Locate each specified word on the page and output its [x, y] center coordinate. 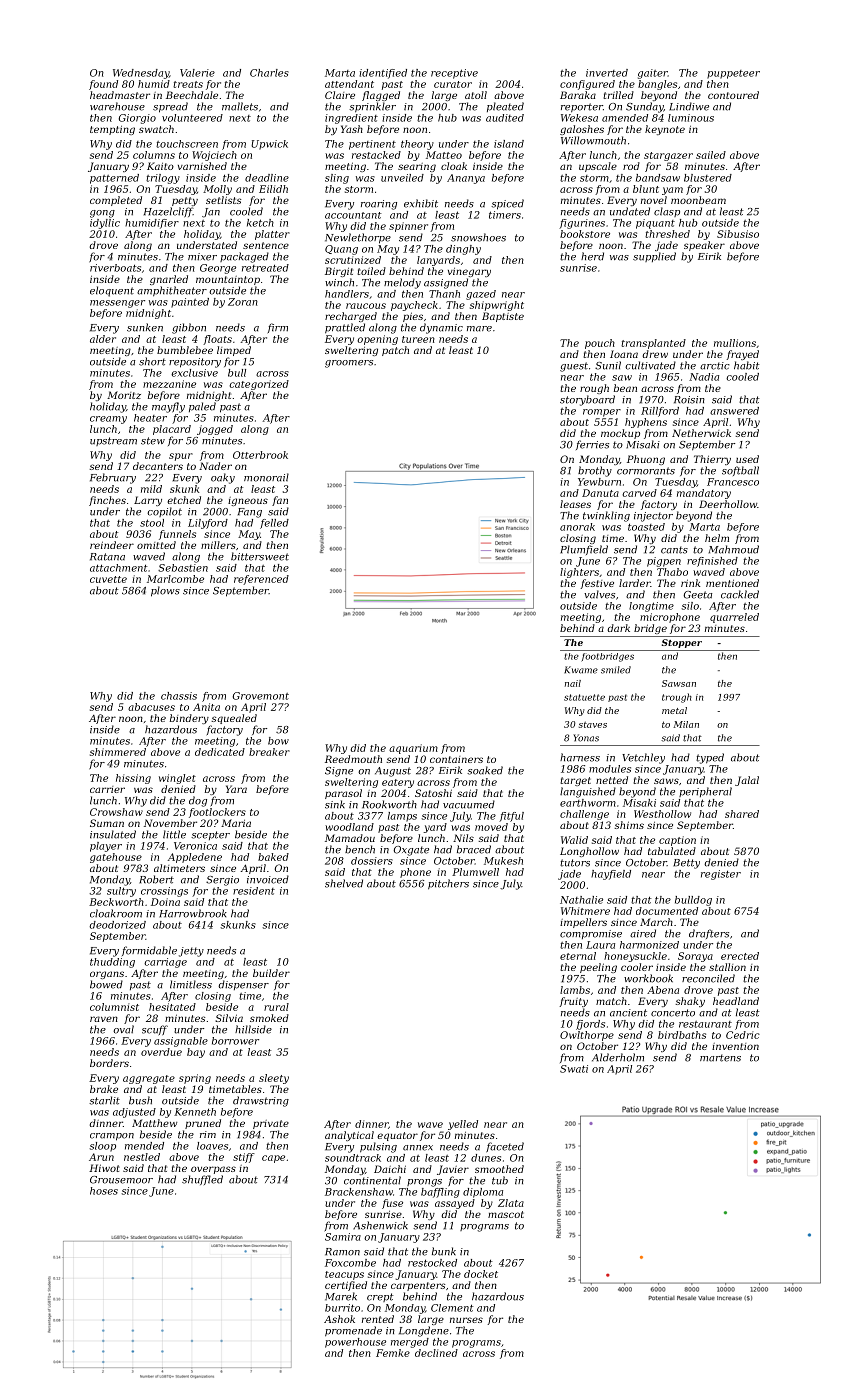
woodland [349, 827]
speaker [704, 246]
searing [417, 167]
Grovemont [260, 696]
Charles [269, 73]
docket [481, 1274]
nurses [466, 1320]
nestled [142, 1157]
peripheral [705, 792]
